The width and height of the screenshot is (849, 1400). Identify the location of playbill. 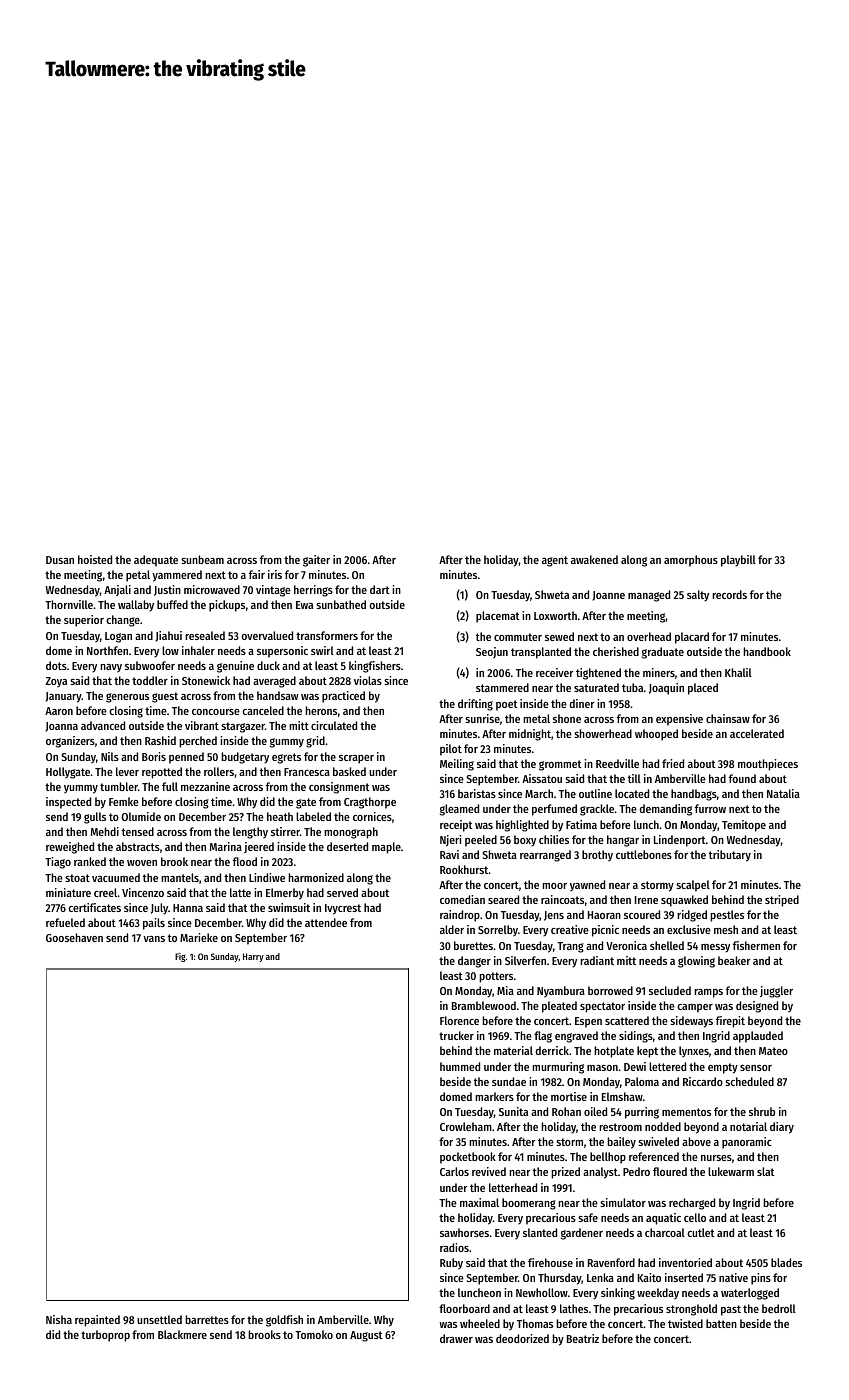
(738, 561).
